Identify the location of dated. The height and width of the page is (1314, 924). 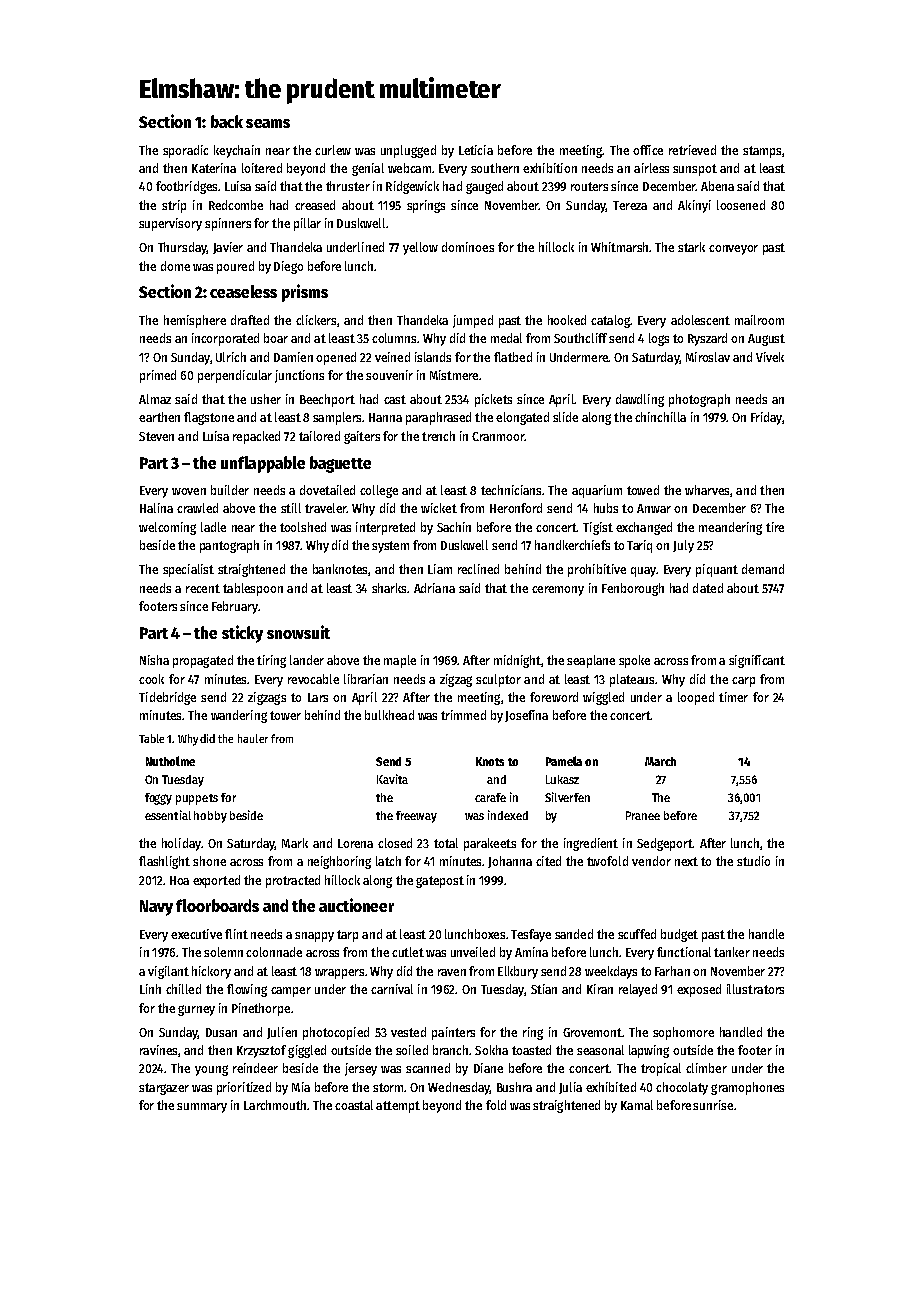
(708, 588).
